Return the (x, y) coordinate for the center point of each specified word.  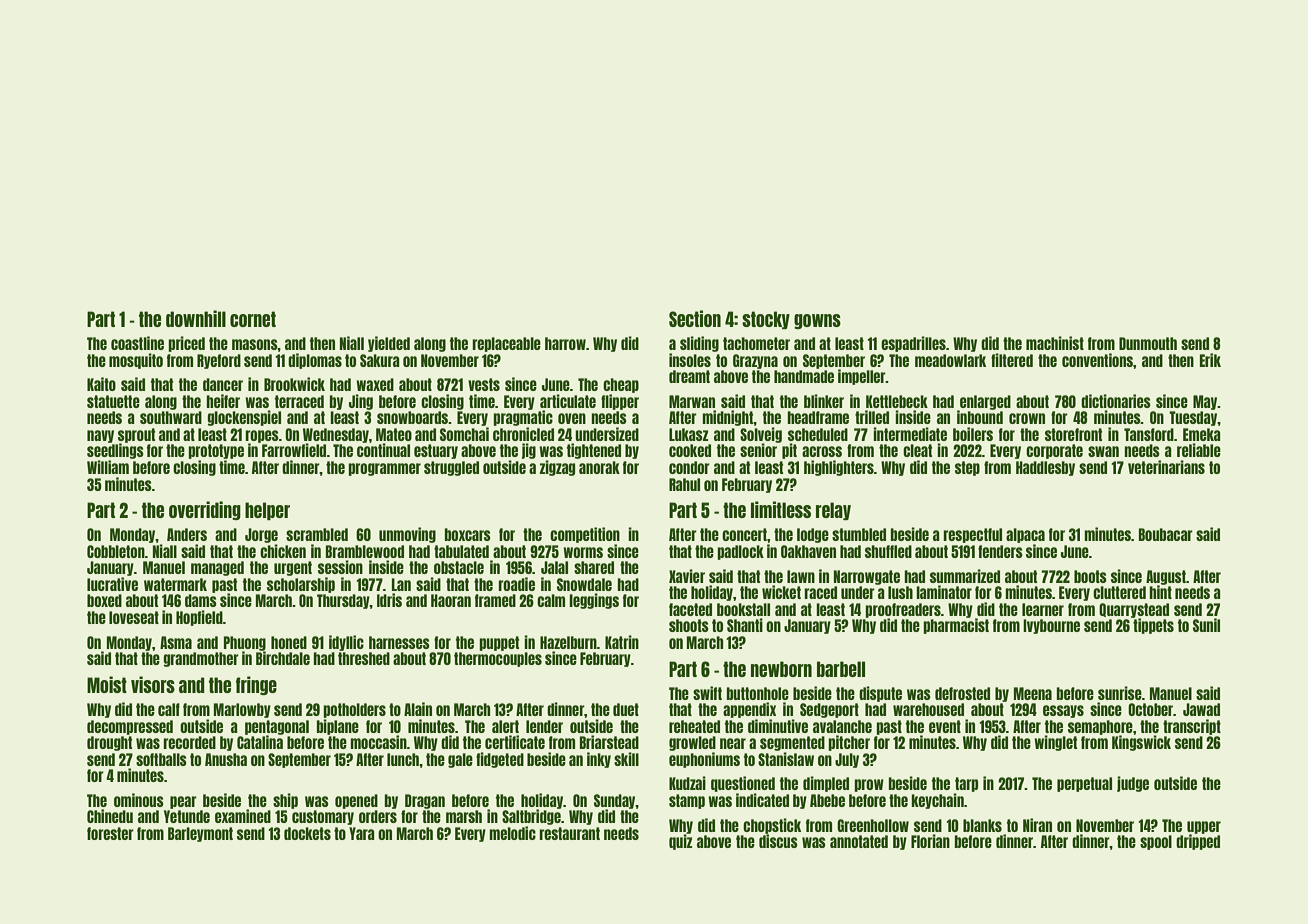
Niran (1037, 825)
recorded (189, 742)
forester (110, 833)
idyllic (346, 643)
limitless (781, 509)
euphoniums (704, 760)
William (108, 467)
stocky (766, 320)
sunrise (1120, 693)
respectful (972, 535)
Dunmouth (1148, 343)
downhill (196, 318)
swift (707, 693)
